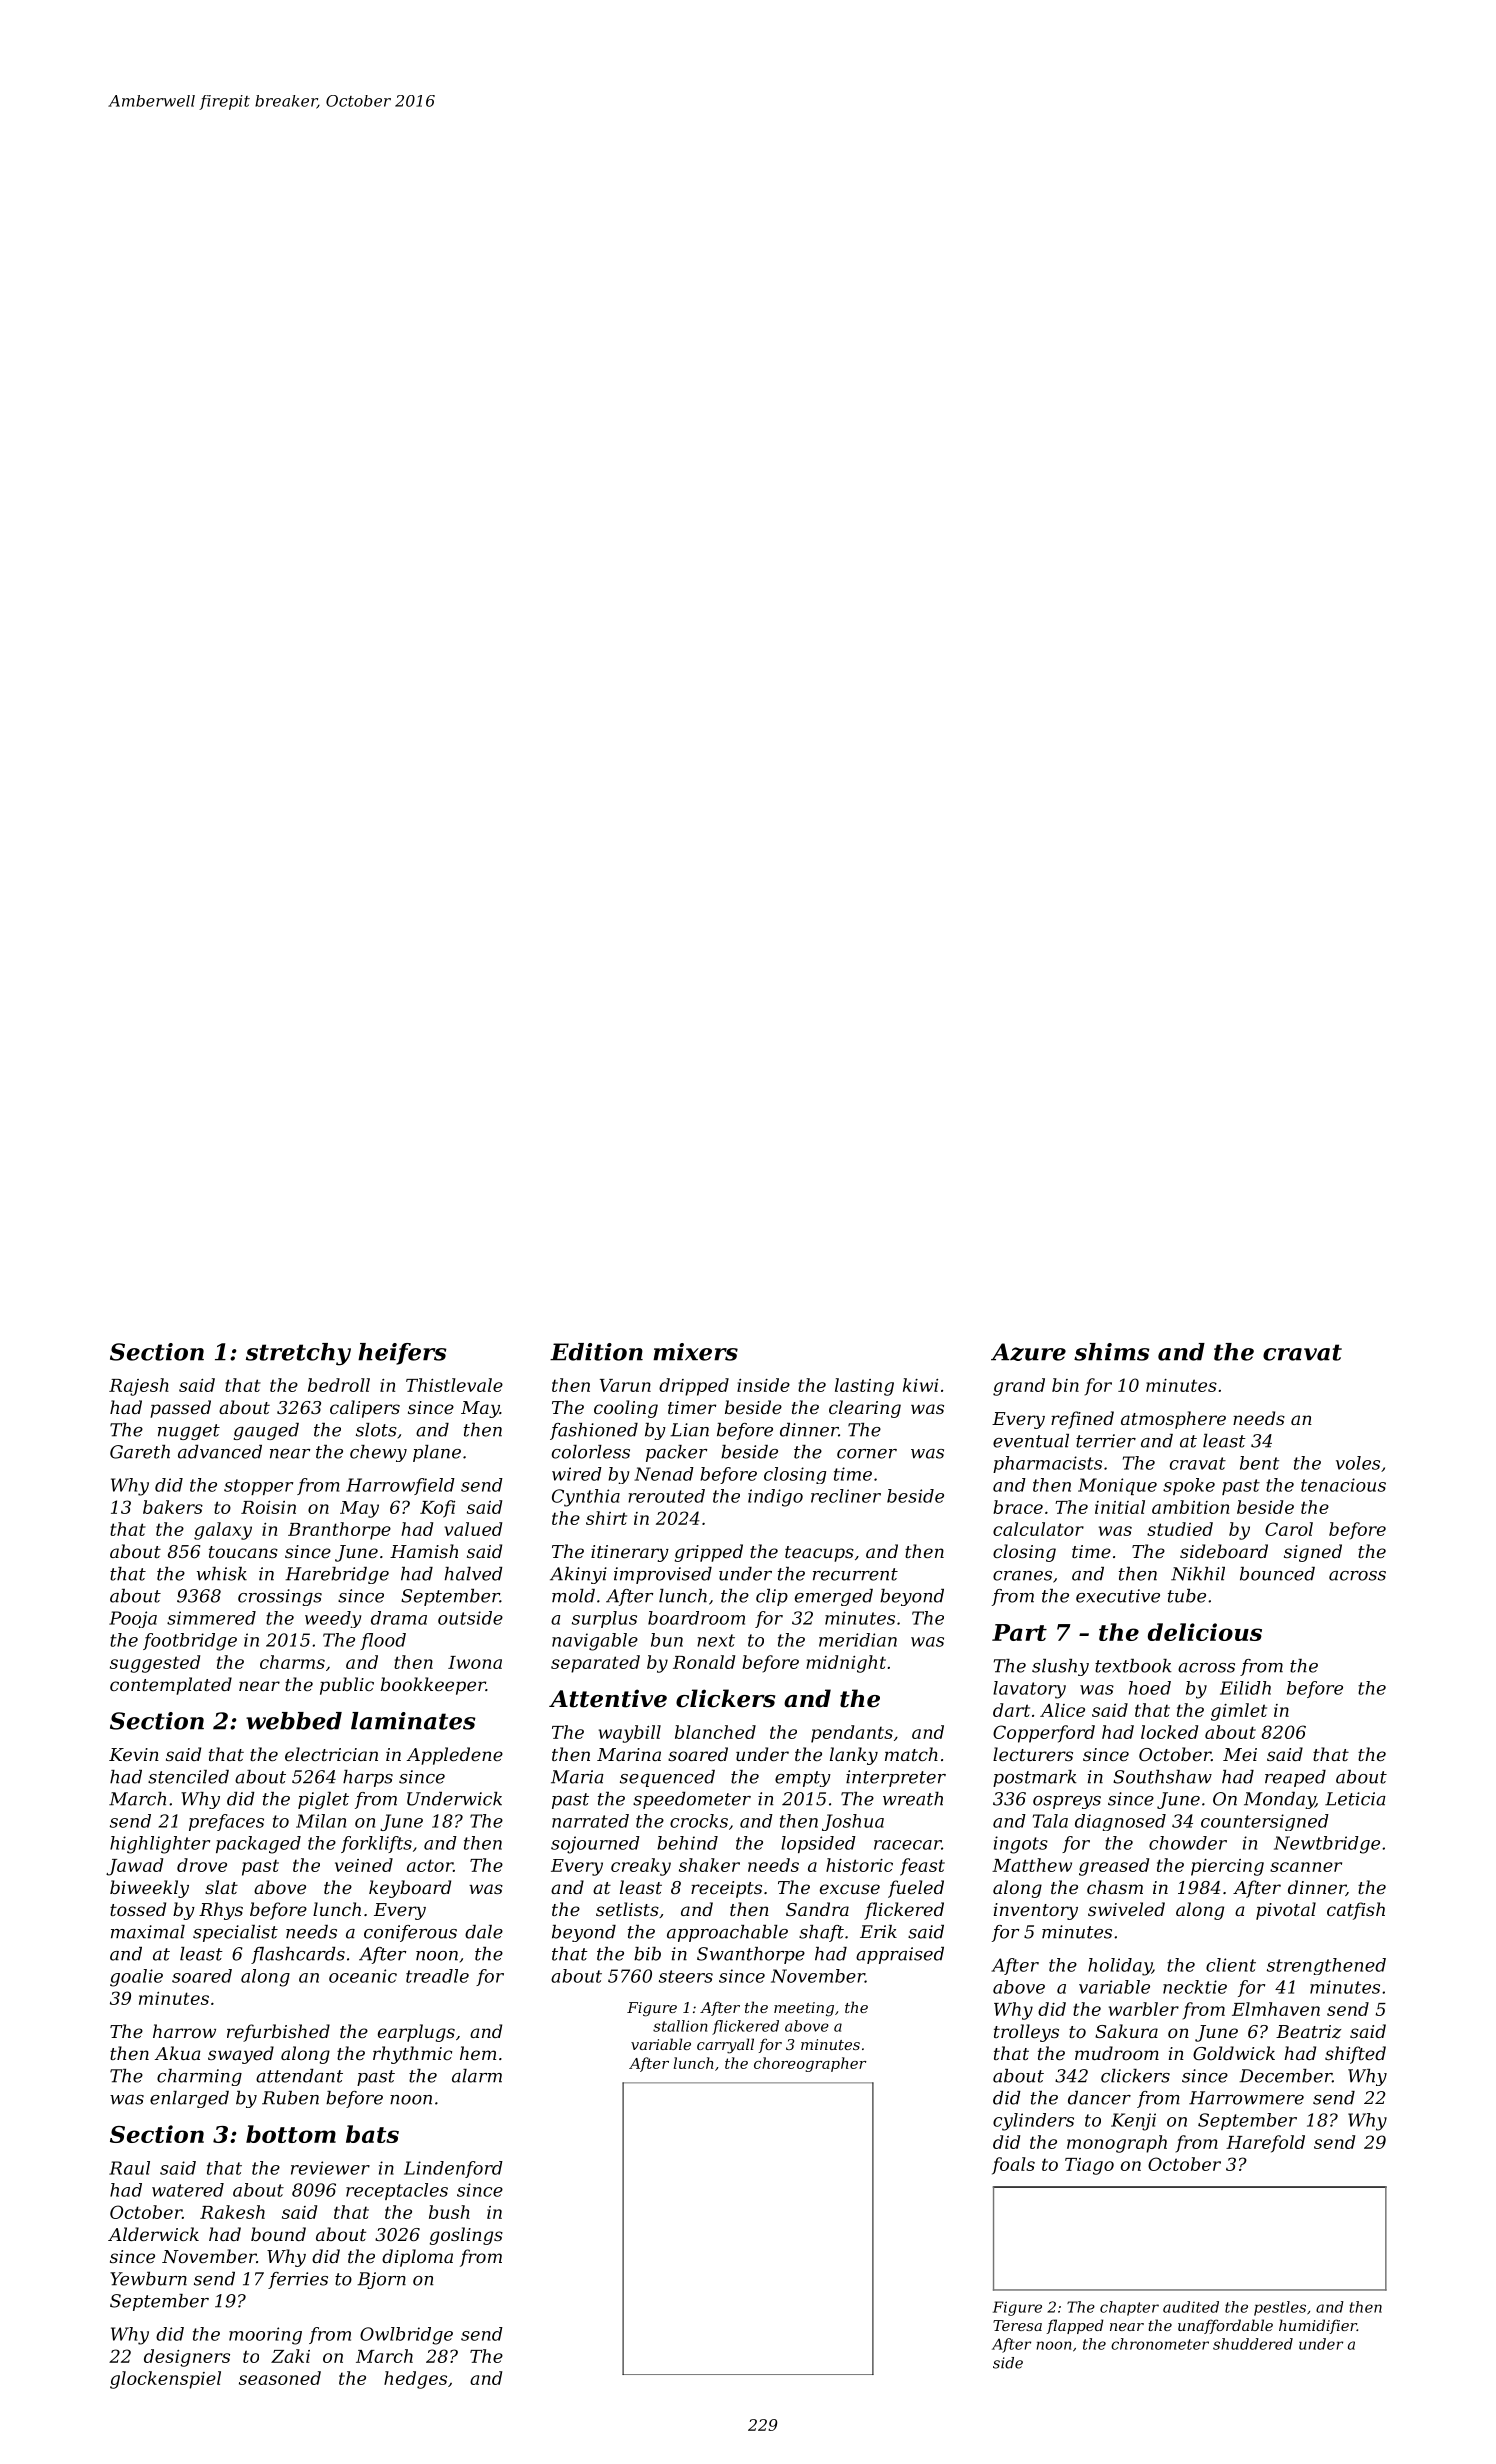  I want to click on shuddered, so click(1253, 2344).
